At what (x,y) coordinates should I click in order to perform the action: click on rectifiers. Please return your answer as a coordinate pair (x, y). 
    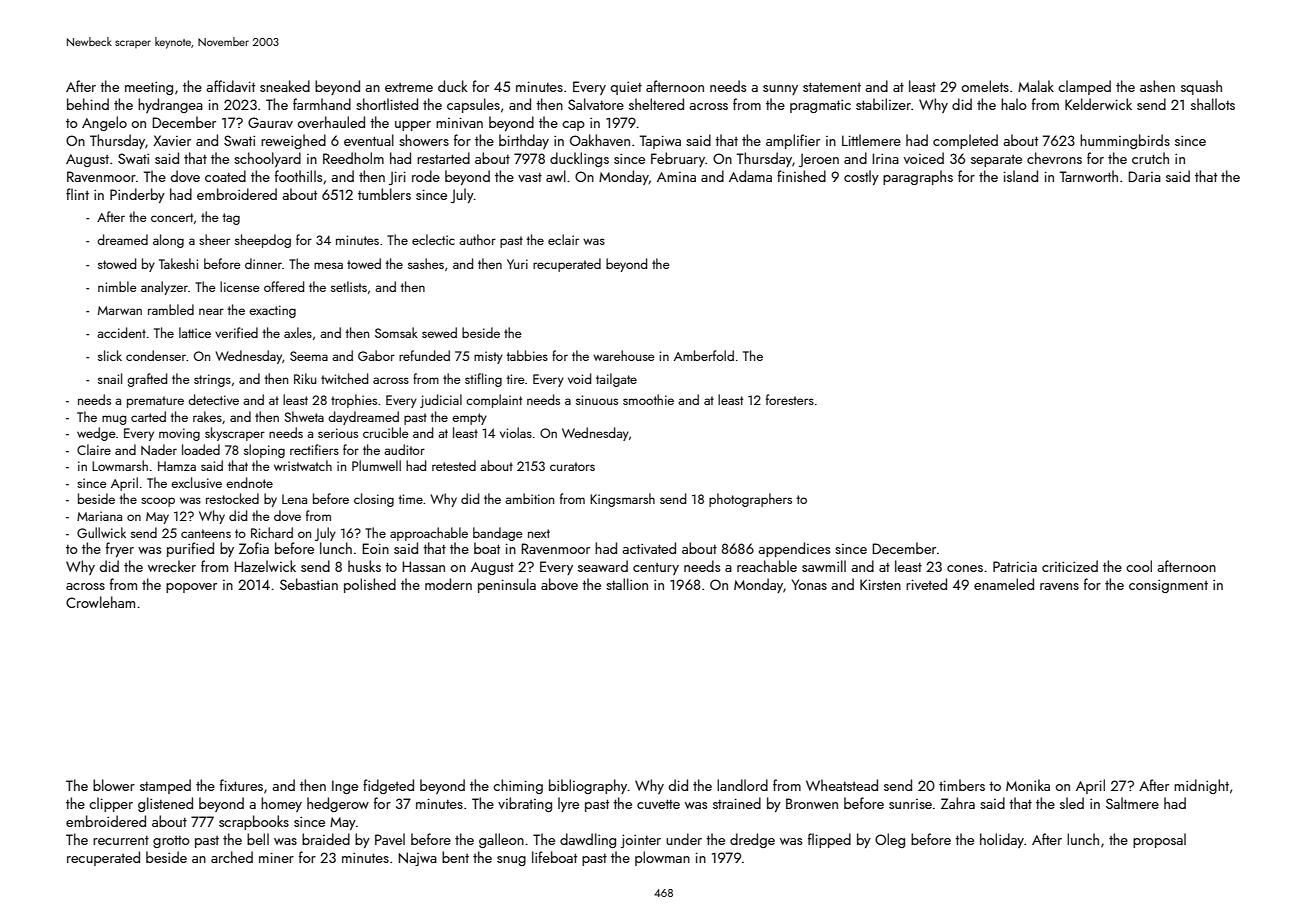
    Looking at the image, I should click on (314, 449).
